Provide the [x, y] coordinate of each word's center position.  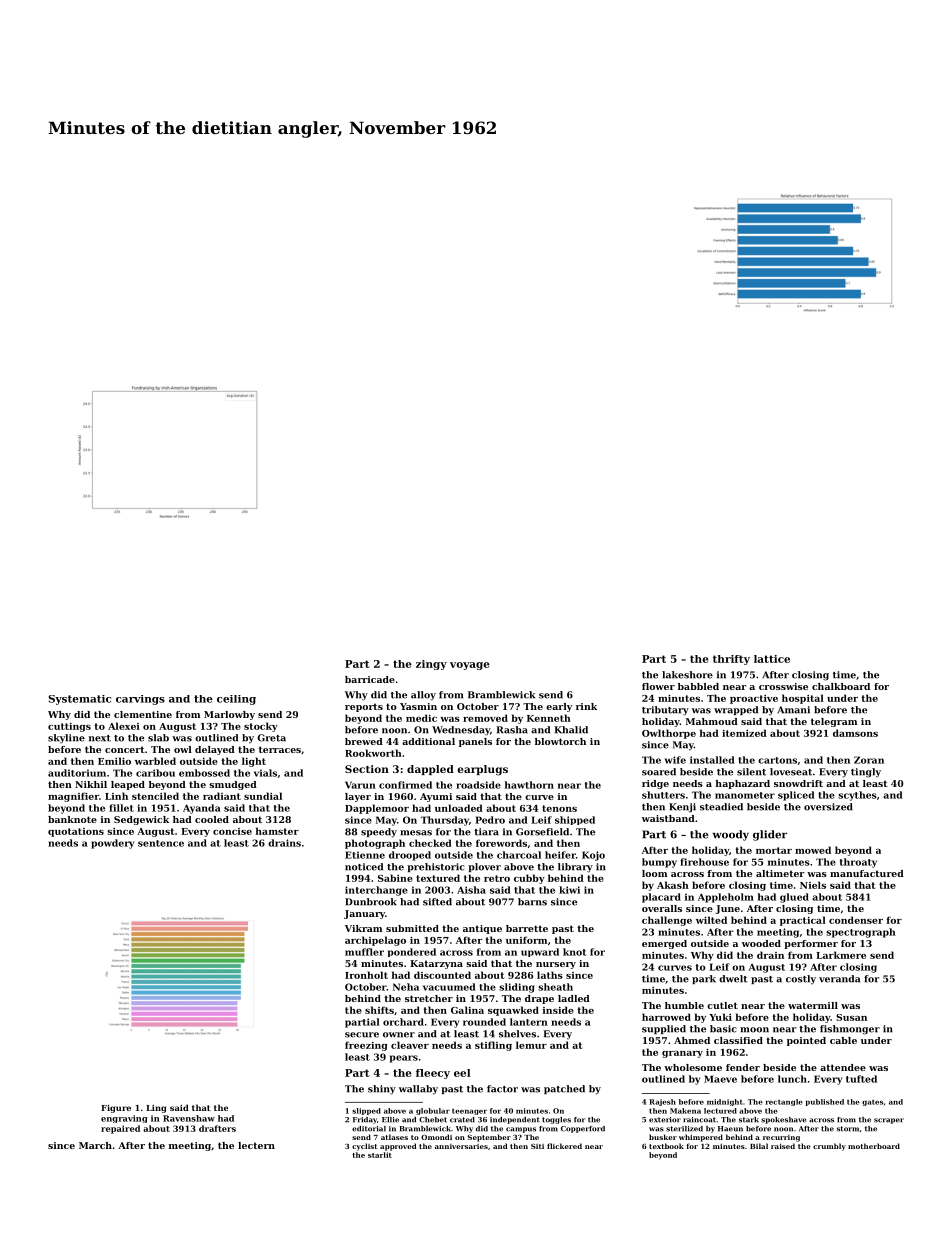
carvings [140, 700]
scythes [857, 796]
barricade [370, 679]
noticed [364, 867]
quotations [76, 832]
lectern [256, 1145]
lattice [772, 659]
